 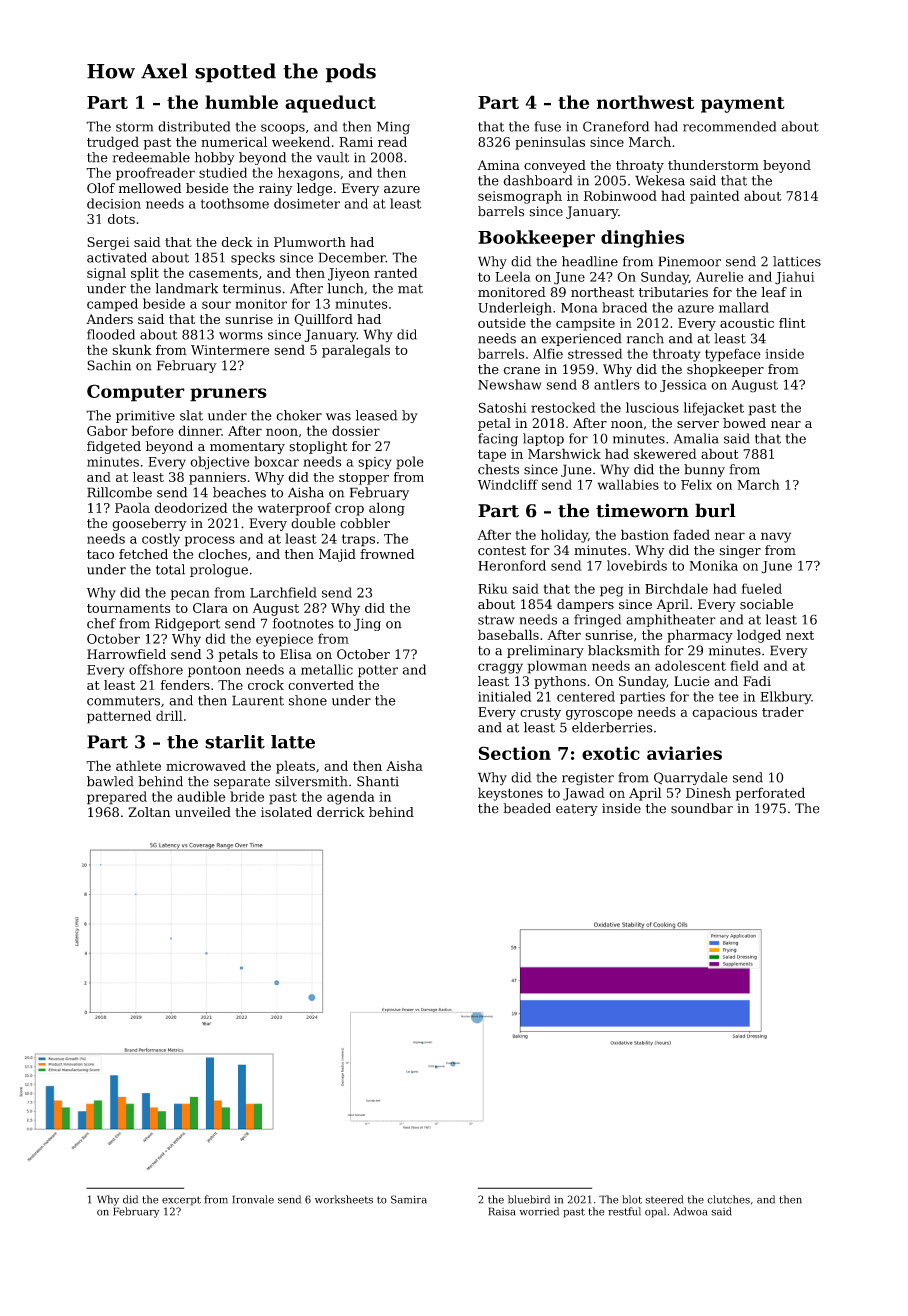 What do you see at coordinates (588, 779) in the page?
I see `register` at bounding box center [588, 779].
